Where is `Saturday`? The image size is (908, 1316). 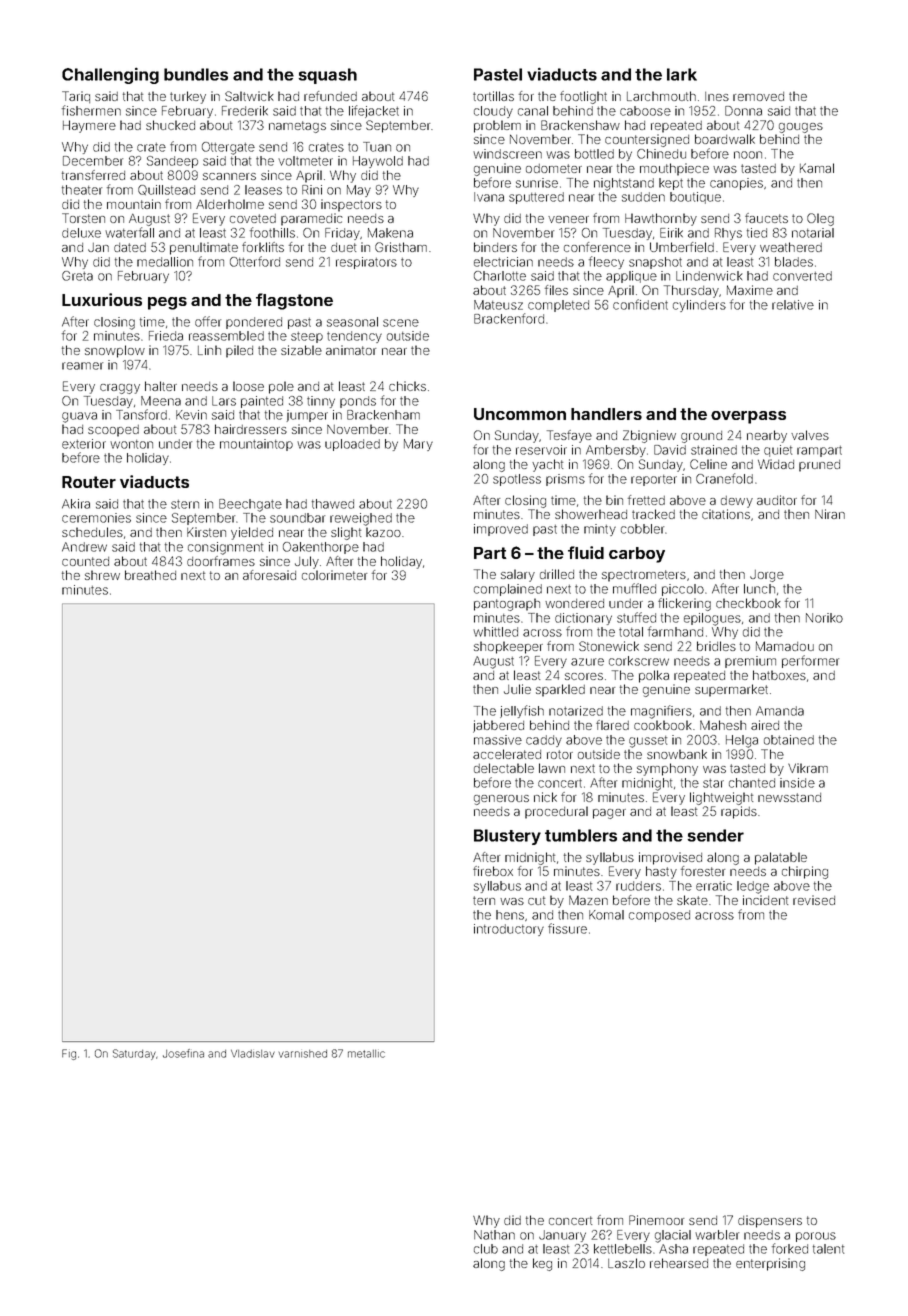
Saturday is located at coordinates (134, 1054).
